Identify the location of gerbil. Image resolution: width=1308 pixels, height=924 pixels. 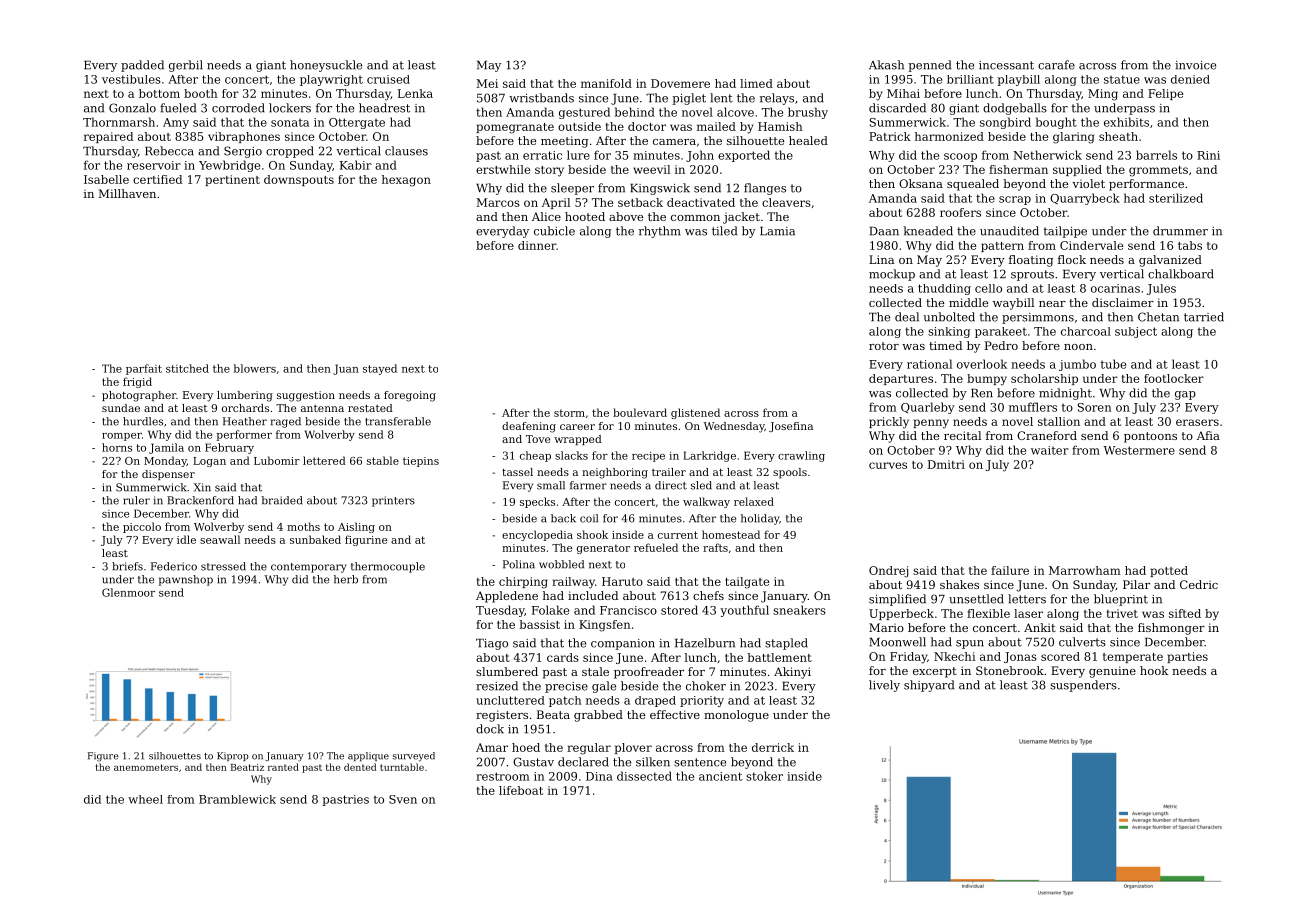
(186, 66).
